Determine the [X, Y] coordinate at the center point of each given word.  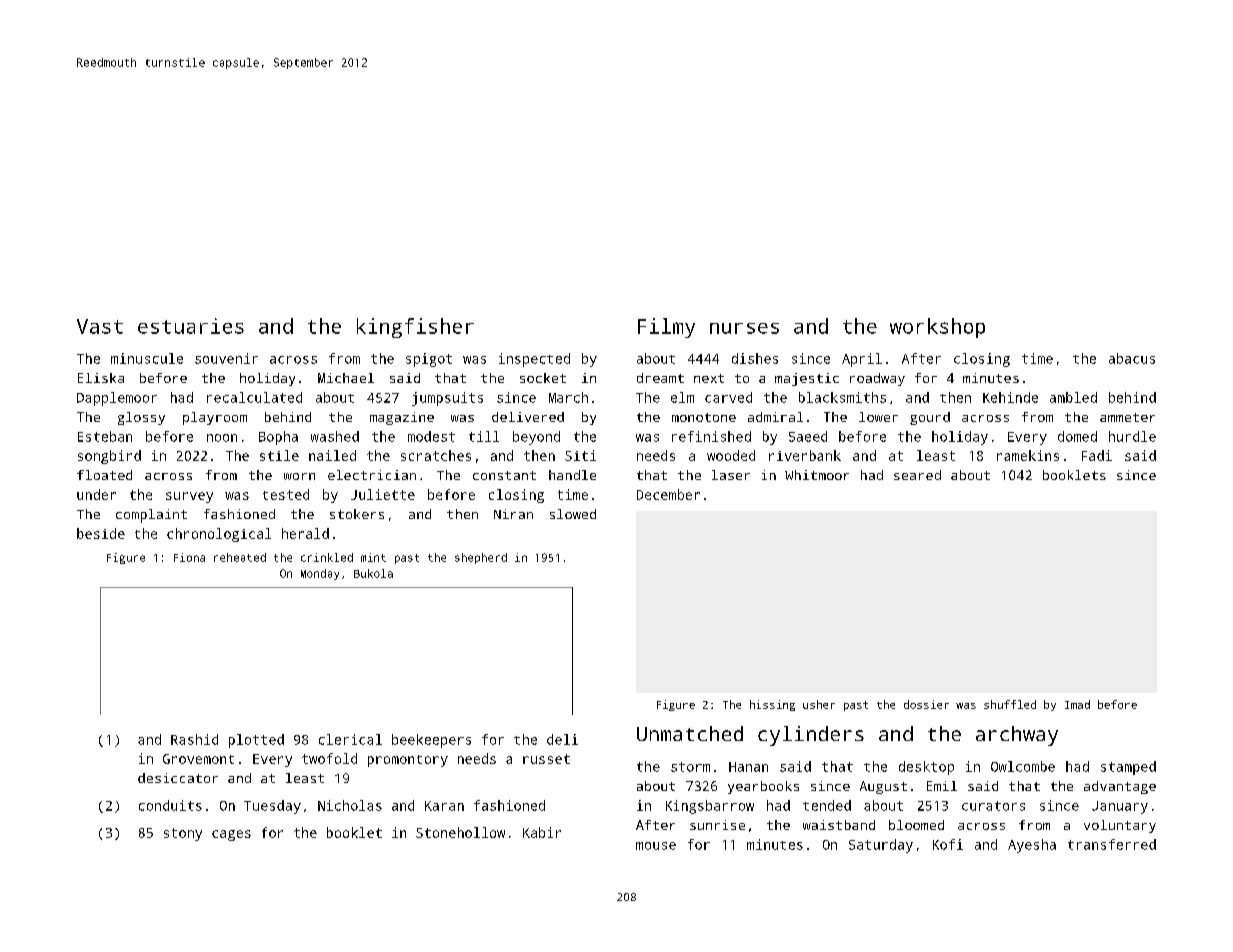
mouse [656, 846]
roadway [877, 379]
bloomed [916, 825]
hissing [772, 705]
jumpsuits [447, 399]
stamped [1128, 768]
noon [222, 438]
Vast [100, 326]
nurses [744, 328]
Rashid [194, 739]
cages [231, 835]
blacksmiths [842, 397]
